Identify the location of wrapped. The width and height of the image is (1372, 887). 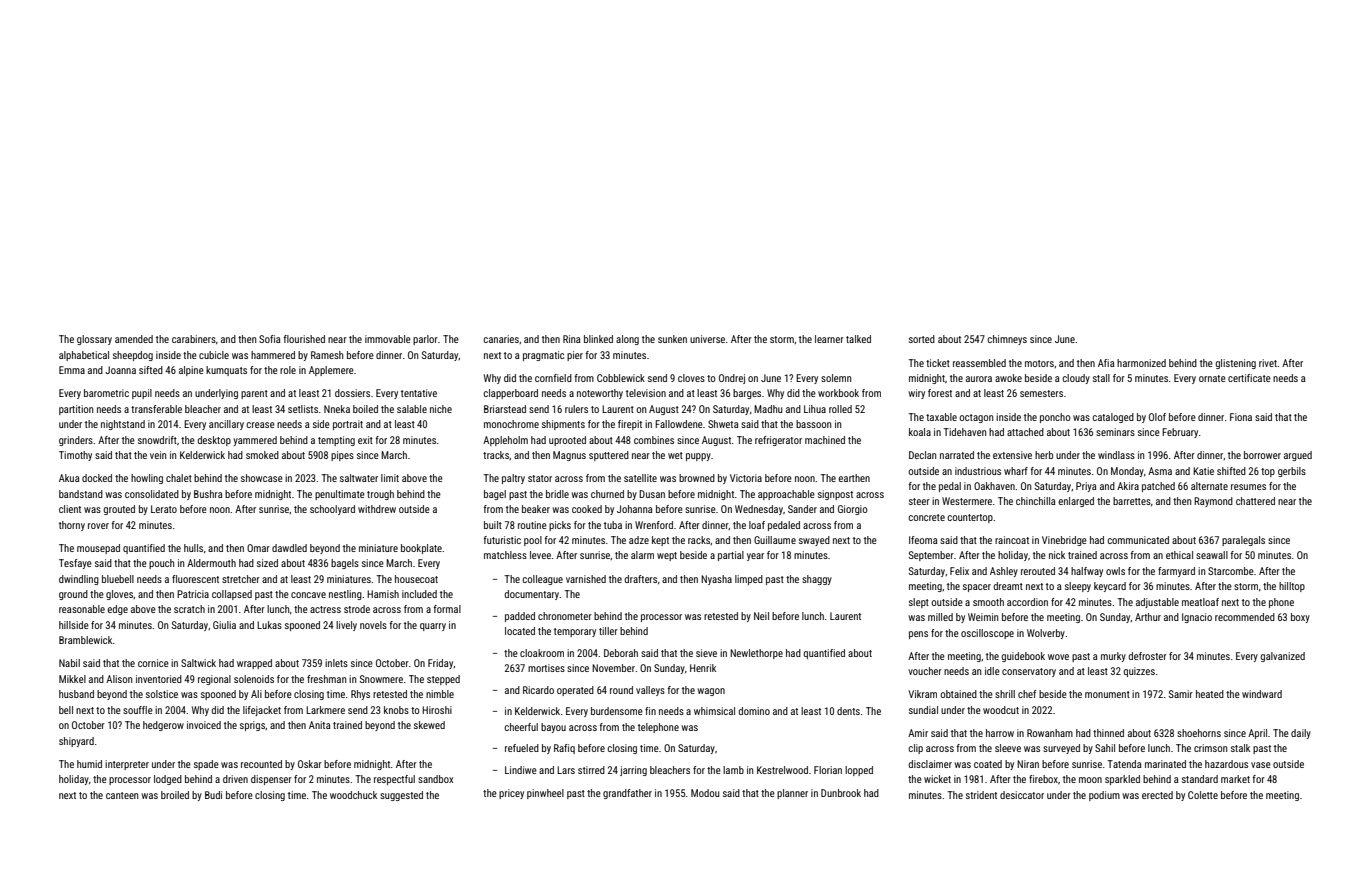
(254, 664).
